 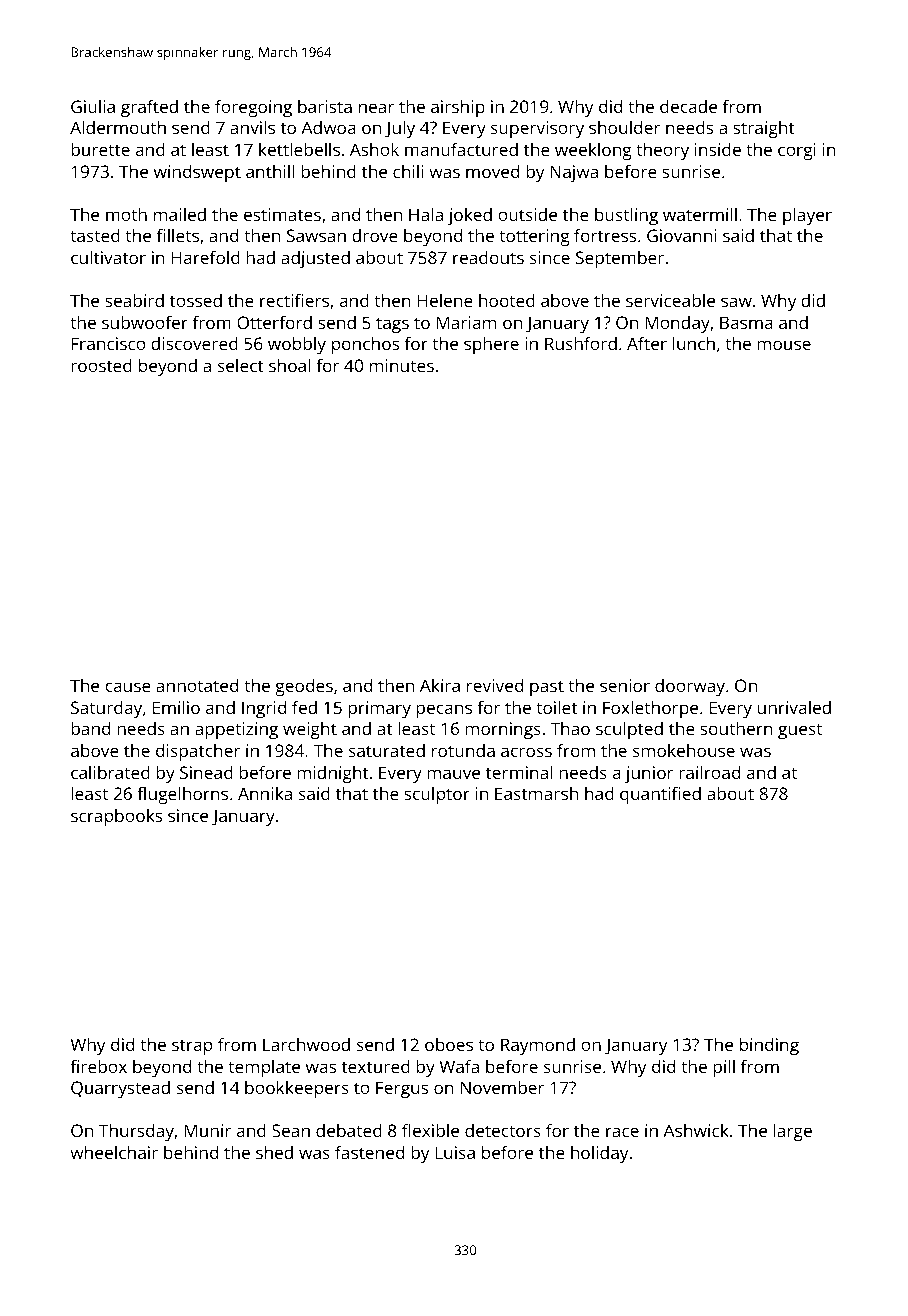 What do you see at coordinates (180, 214) in the screenshot?
I see `mailed` at bounding box center [180, 214].
